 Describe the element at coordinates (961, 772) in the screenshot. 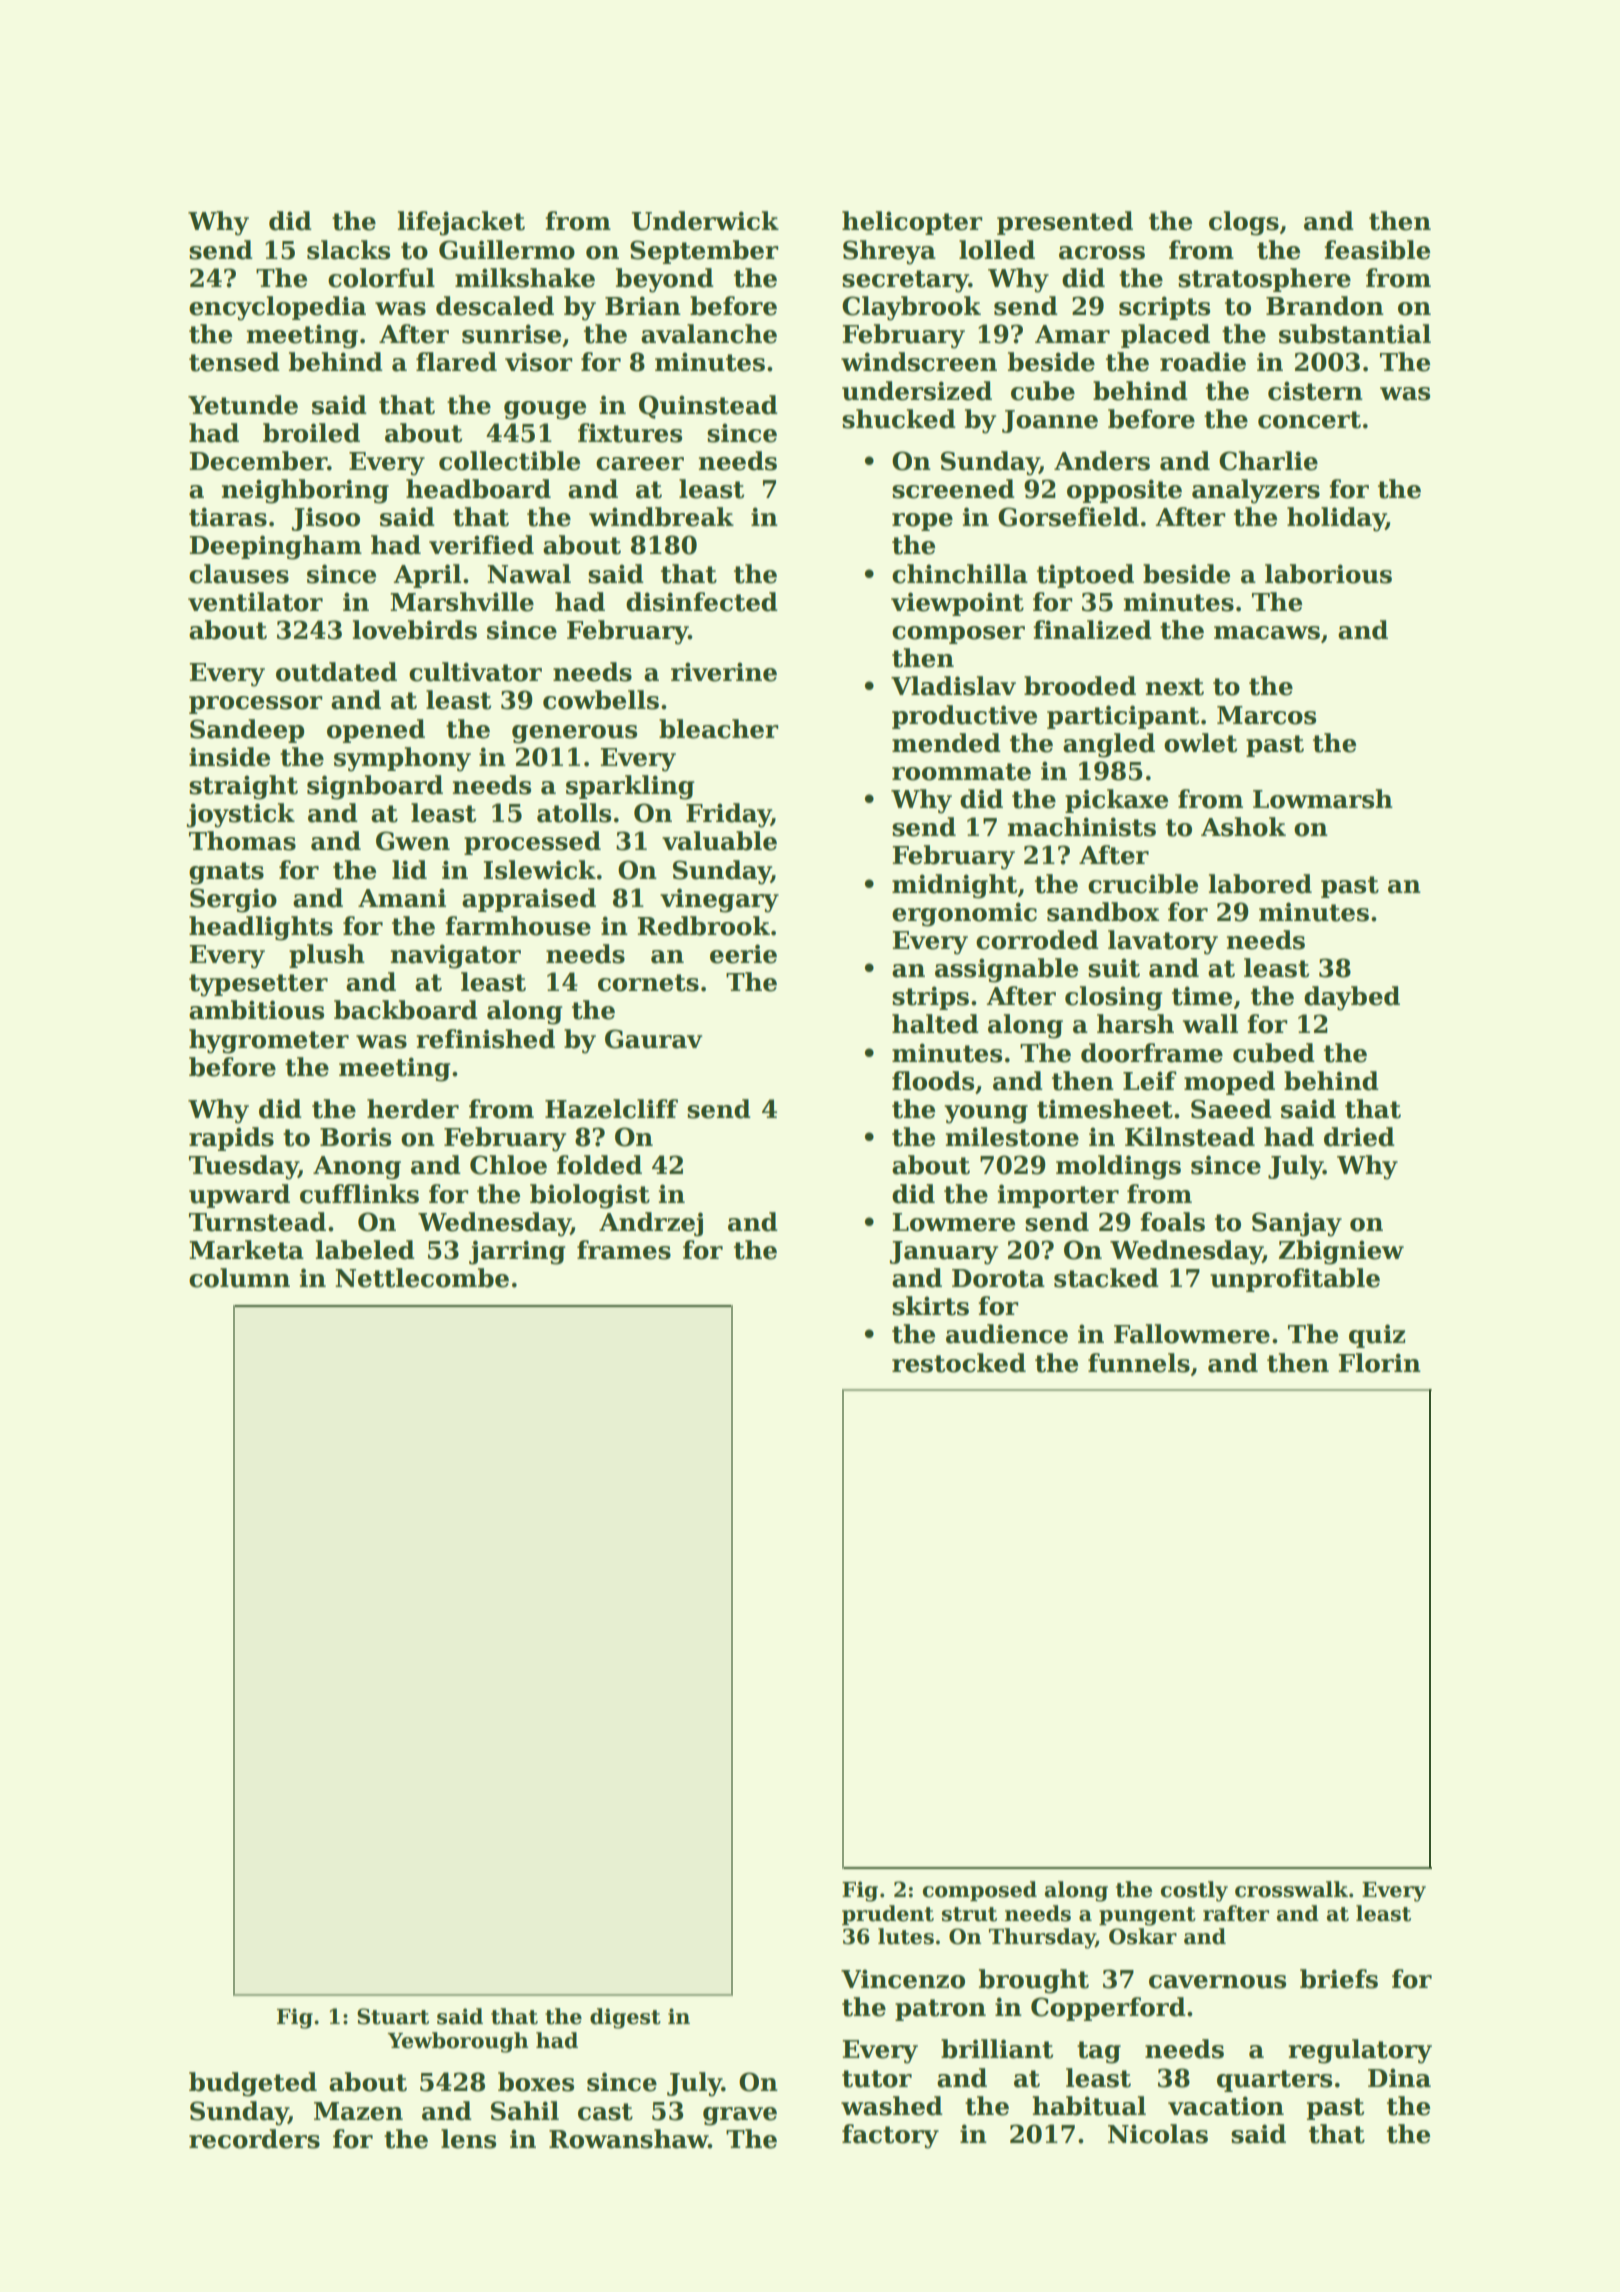

I see `roommate` at that location.
